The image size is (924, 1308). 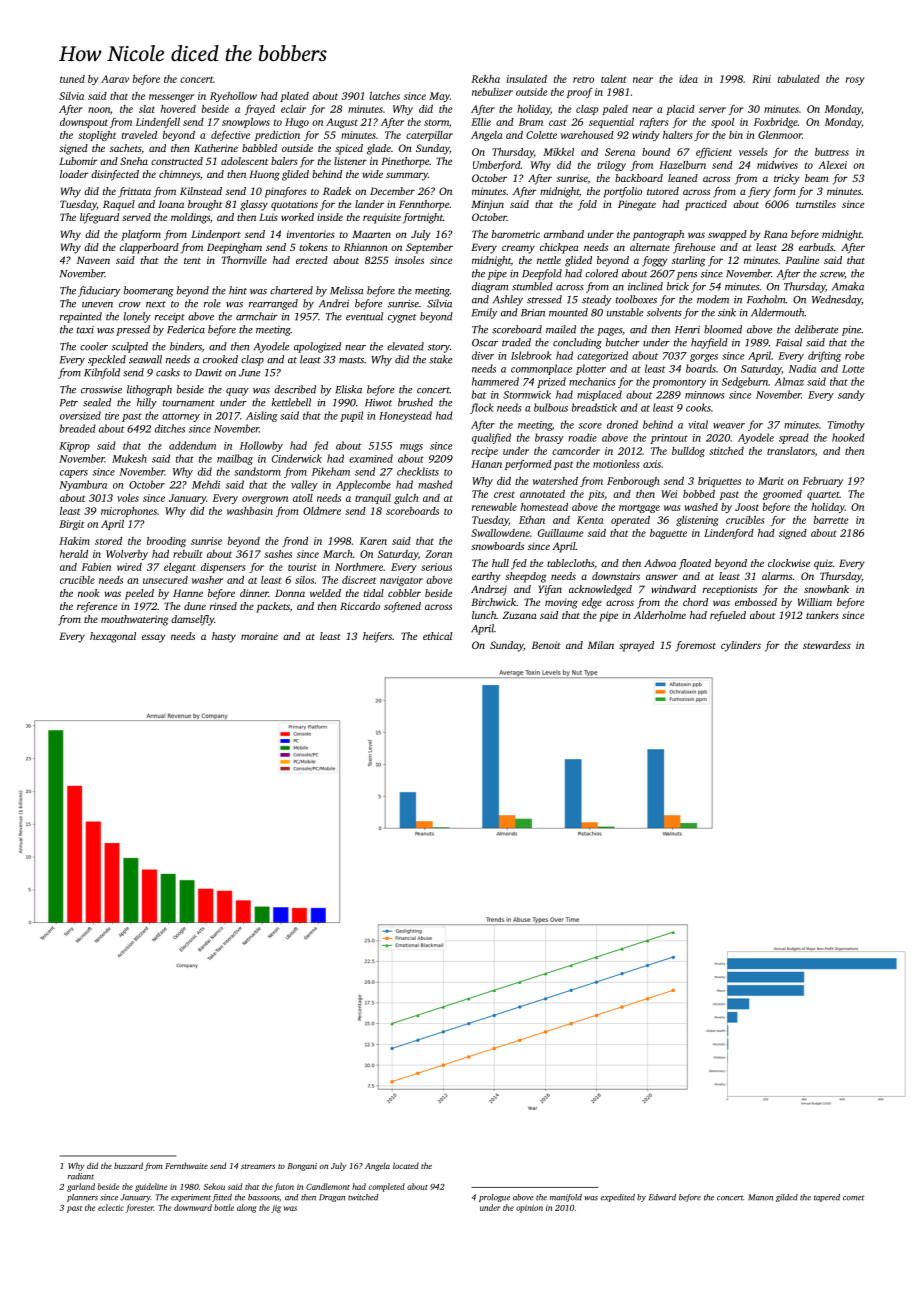 What do you see at coordinates (827, 645) in the screenshot?
I see `stewardess` at bounding box center [827, 645].
